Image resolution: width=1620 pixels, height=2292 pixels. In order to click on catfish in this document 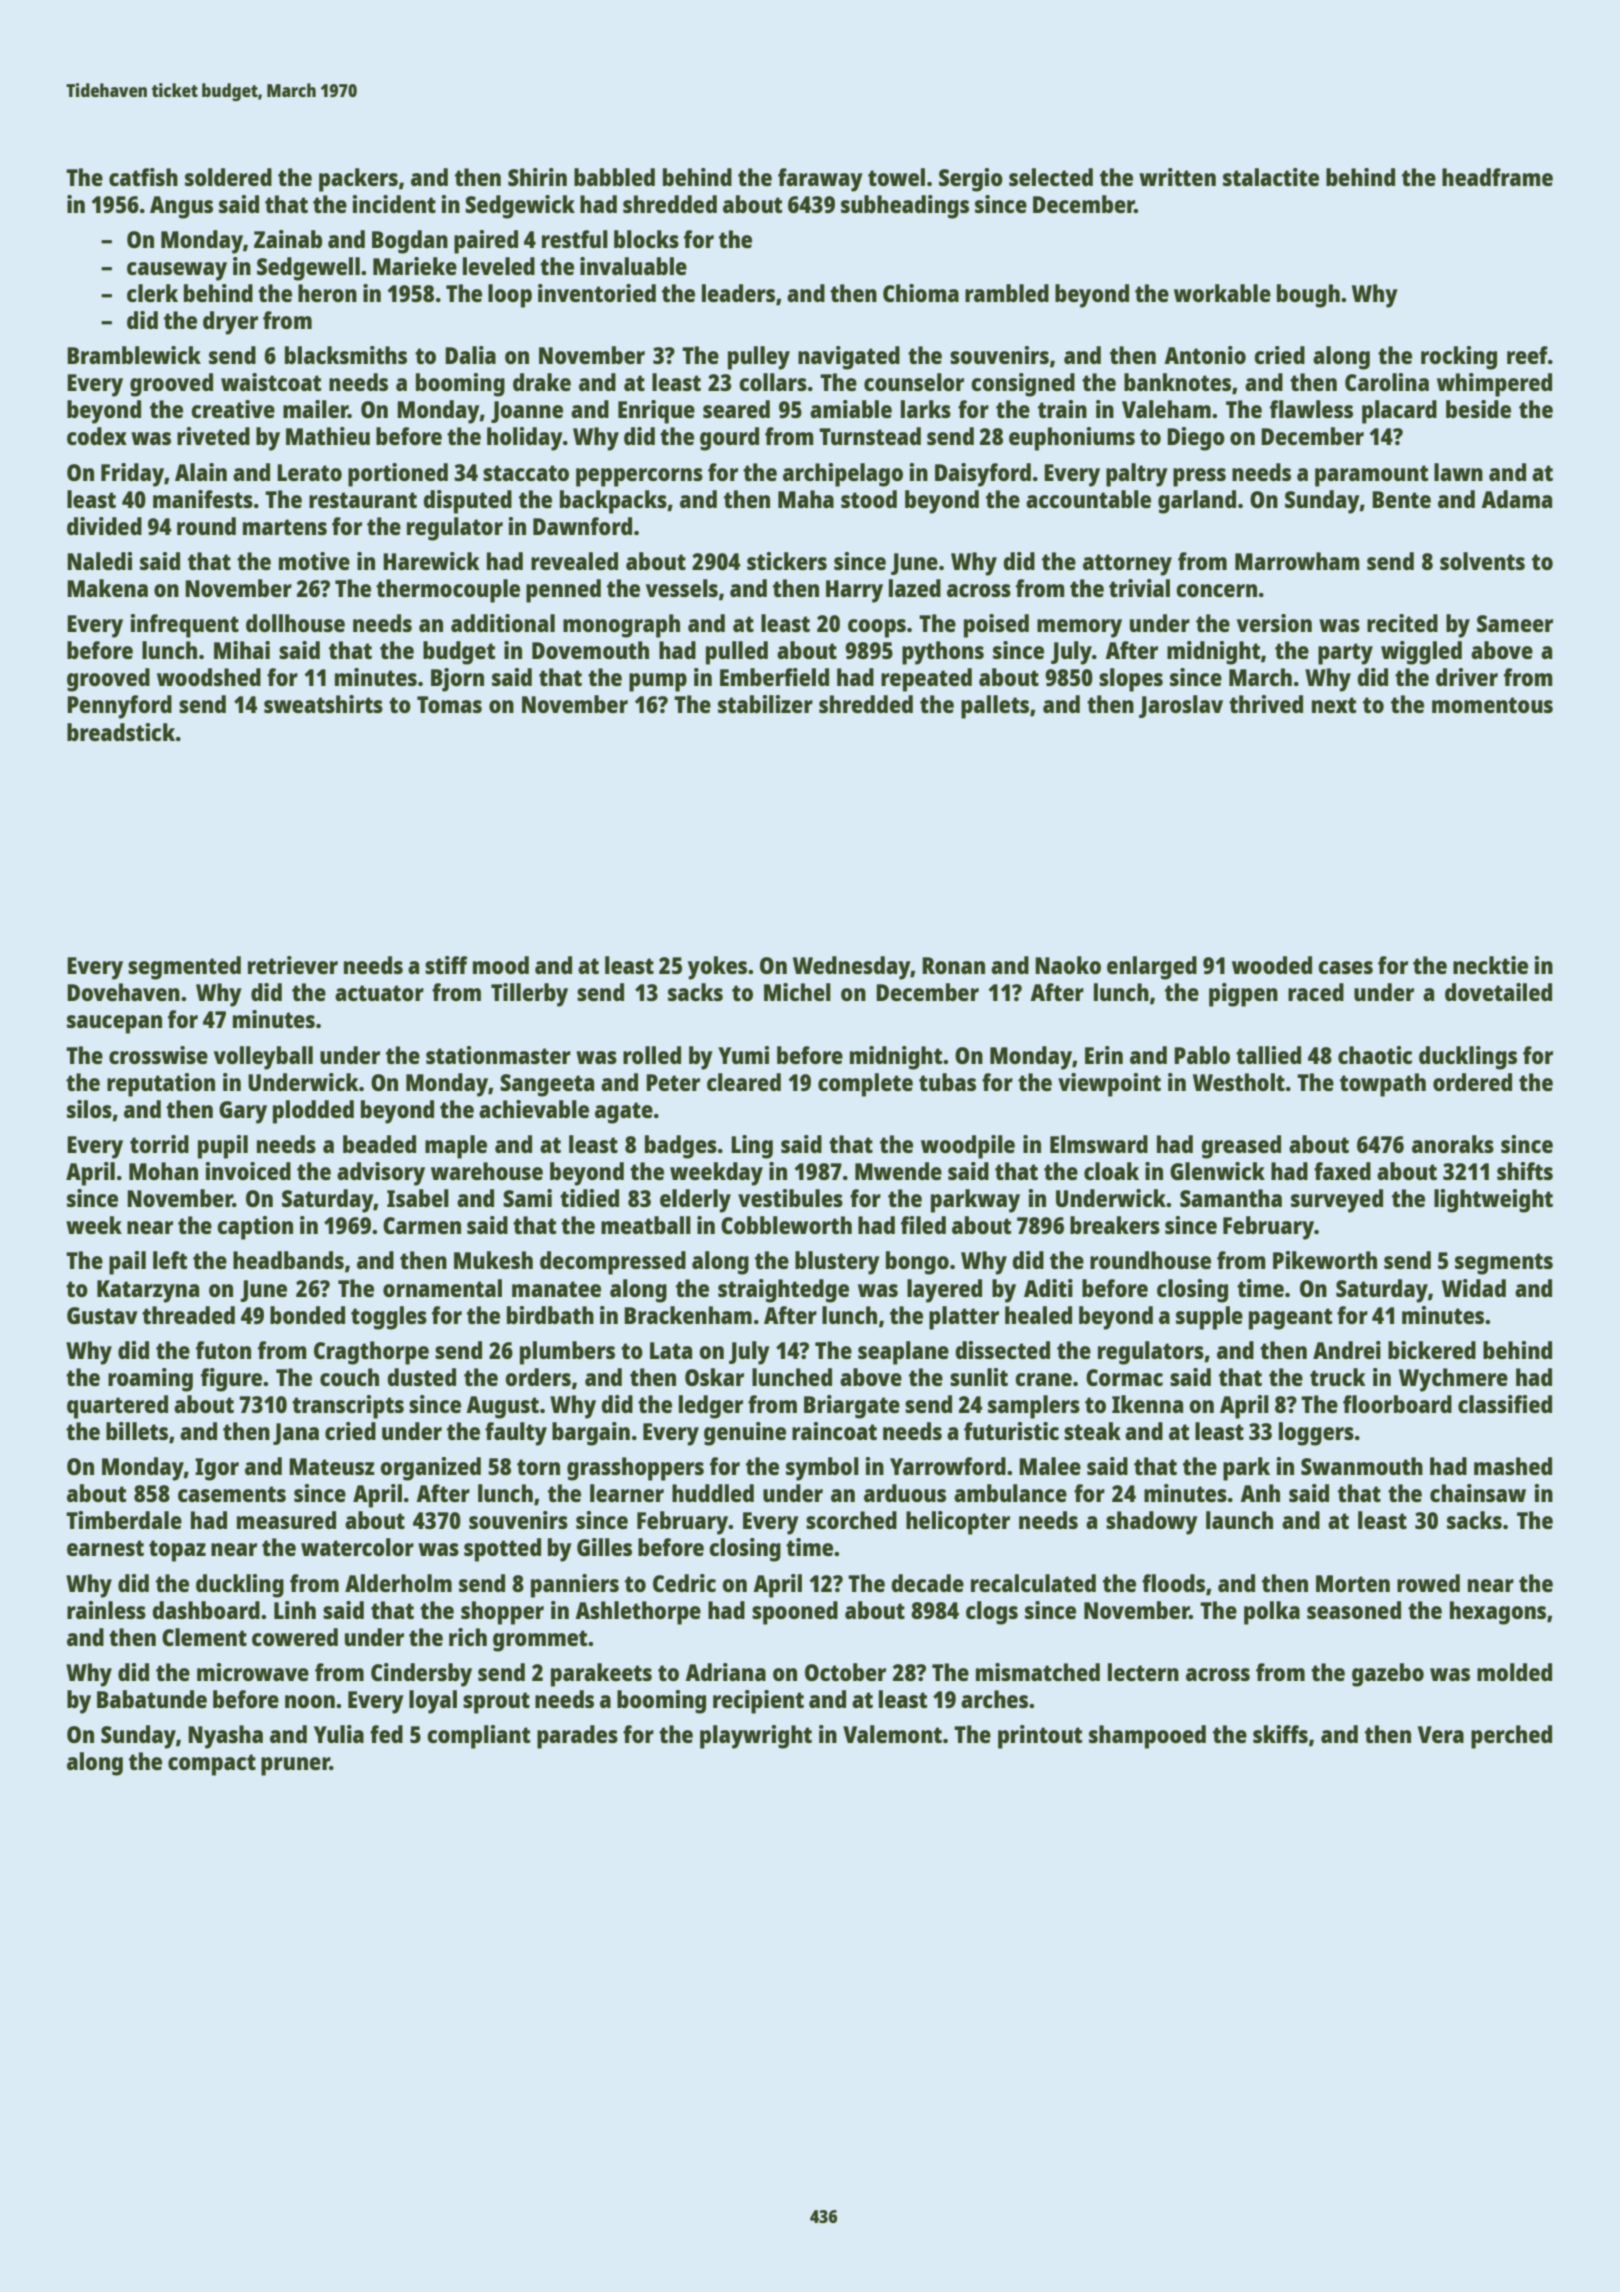, I will do `click(143, 177)`.
